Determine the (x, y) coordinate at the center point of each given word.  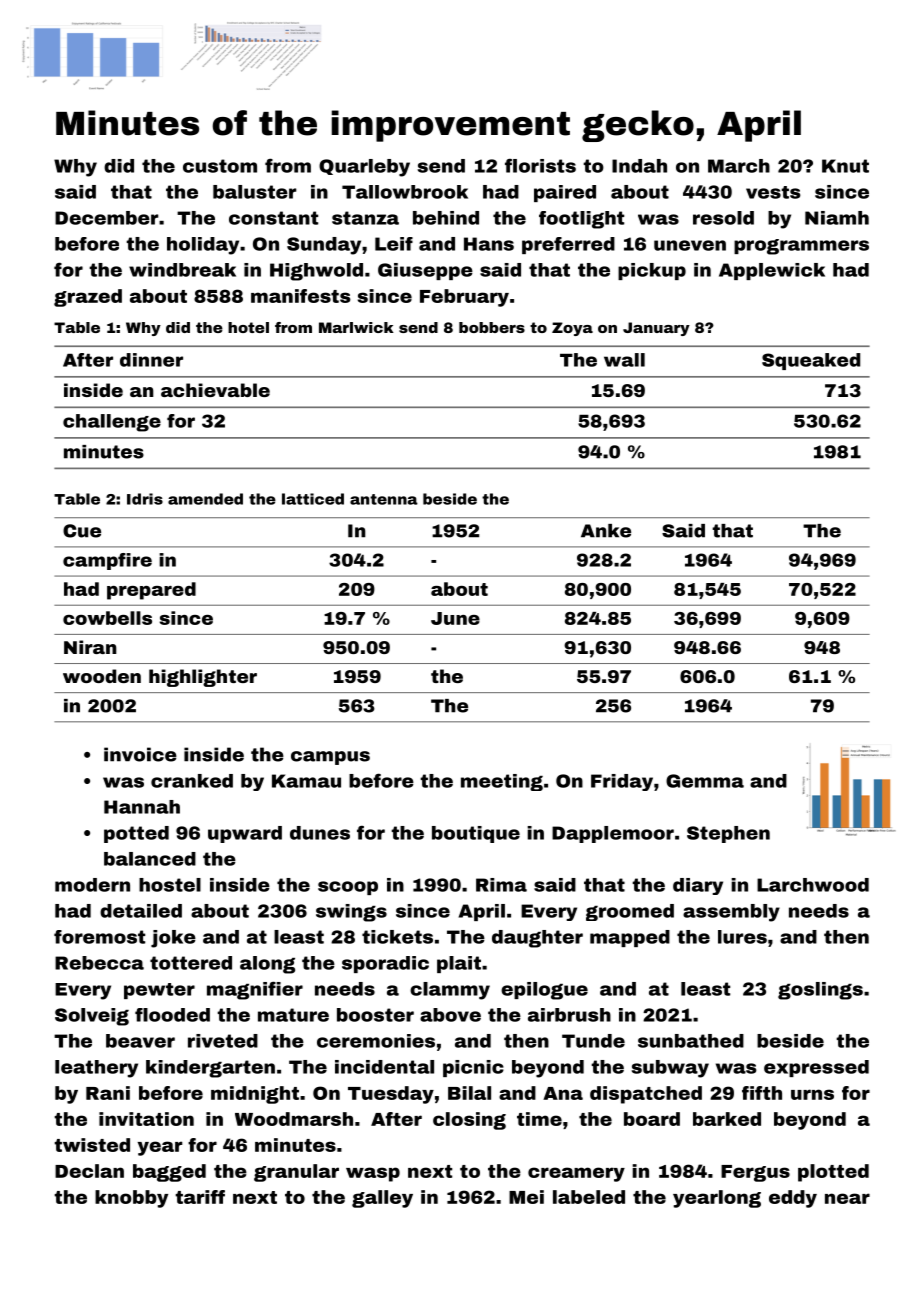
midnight (255, 1095)
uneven (690, 245)
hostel (170, 885)
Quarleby (364, 168)
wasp (373, 1174)
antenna (384, 499)
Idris (145, 499)
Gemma (705, 781)
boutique (476, 834)
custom (220, 166)
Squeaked (811, 361)
